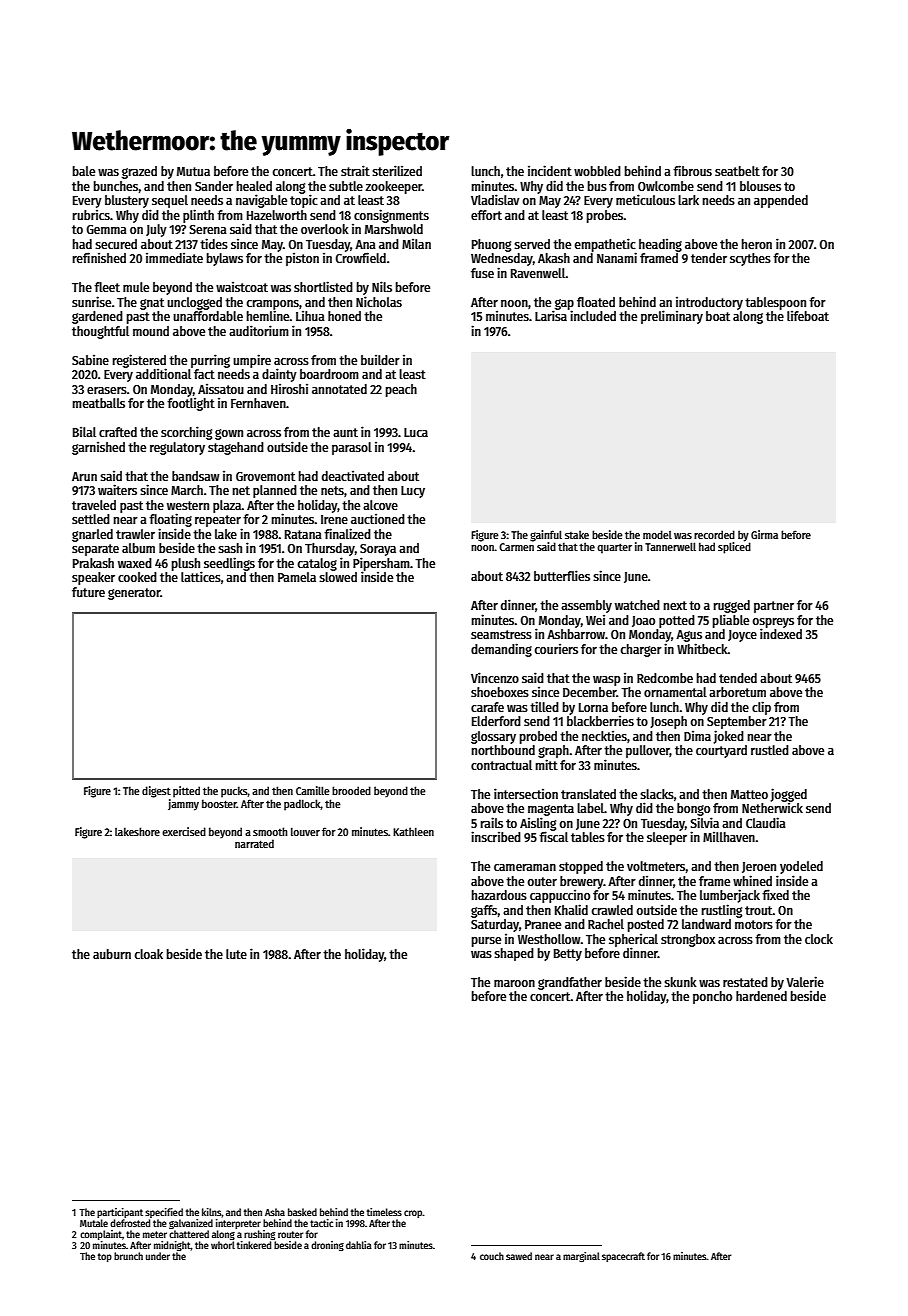 Image resolution: width=908 pixels, height=1316 pixels. What do you see at coordinates (550, 170) in the page?
I see `incident` at bounding box center [550, 170].
